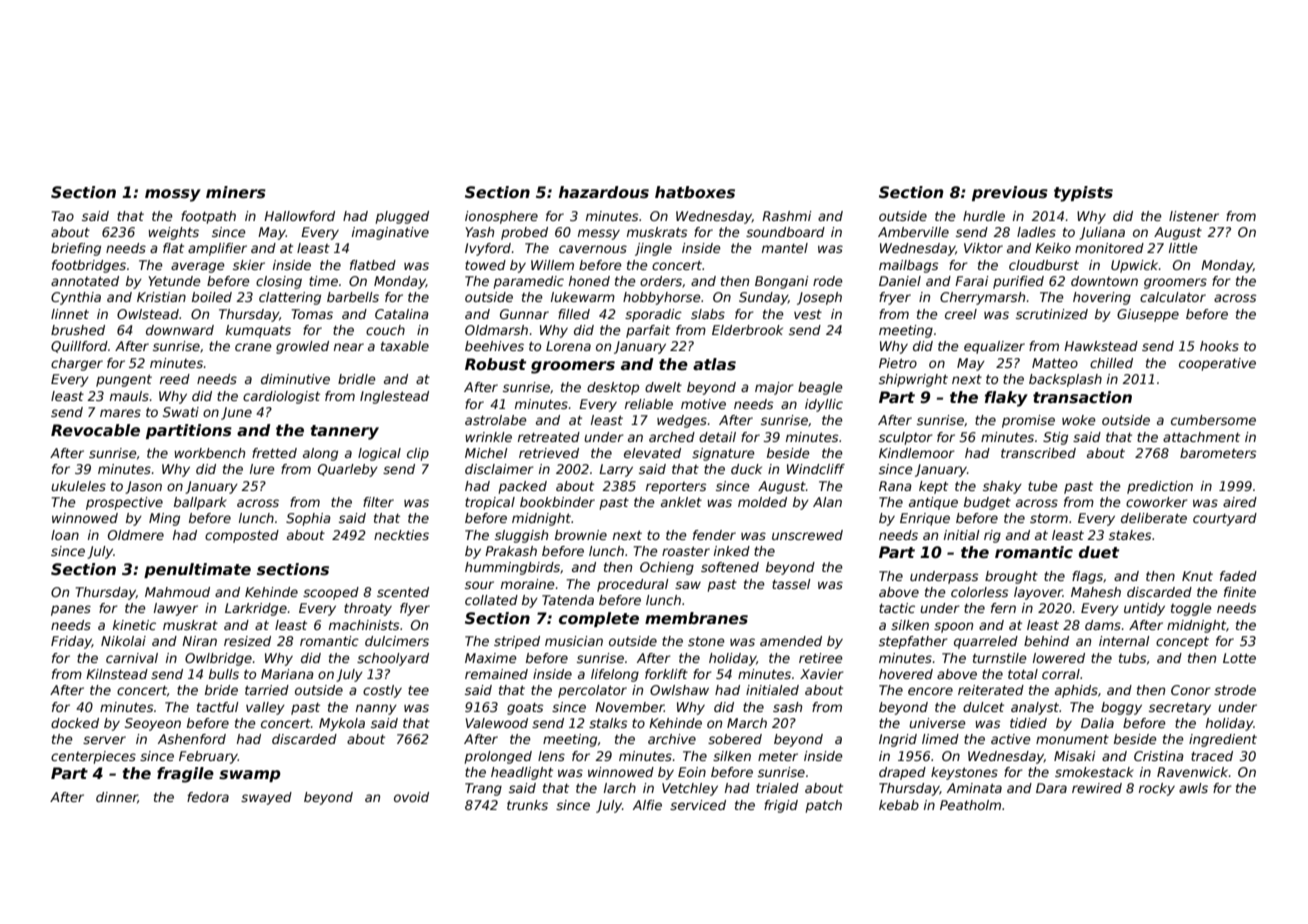 The height and width of the image is (924, 1308). Describe the element at coordinates (185, 775) in the image. I see `fragile` at that location.
